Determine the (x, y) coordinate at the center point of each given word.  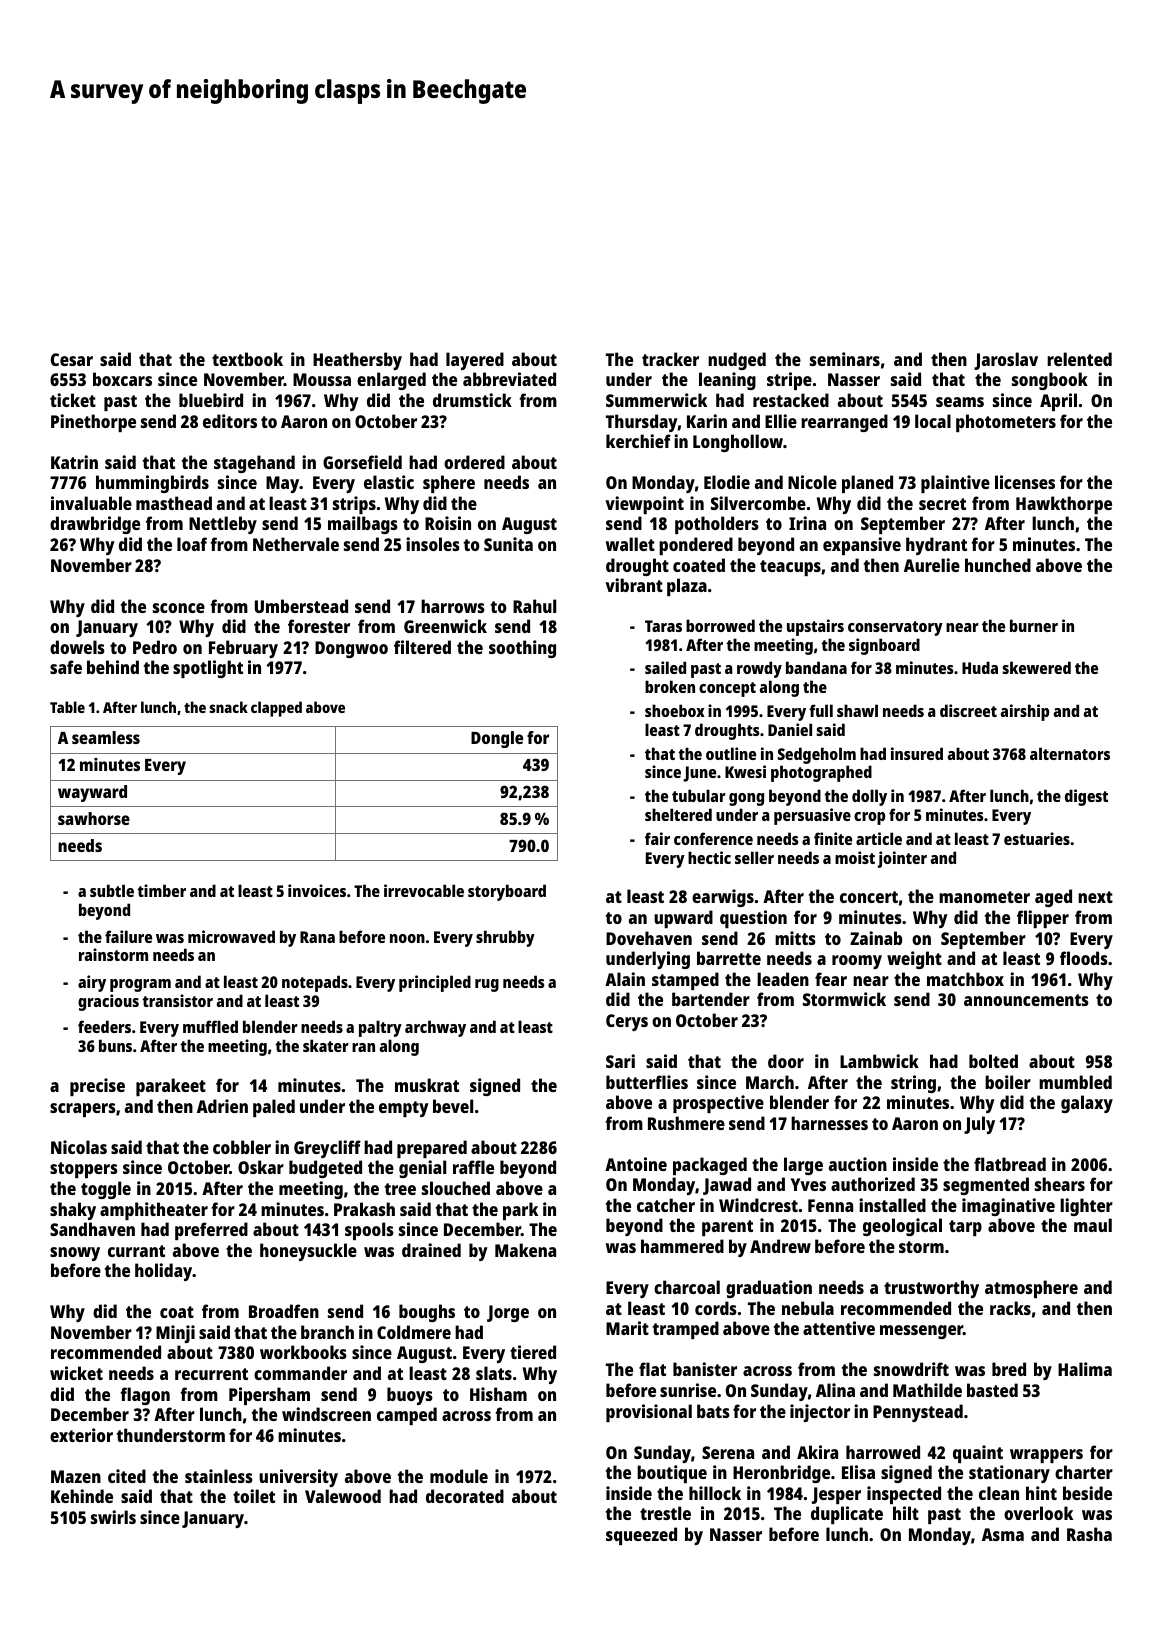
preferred (211, 1231)
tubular (699, 795)
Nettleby (223, 525)
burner (1034, 625)
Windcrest (758, 1205)
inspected (904, 1495)
